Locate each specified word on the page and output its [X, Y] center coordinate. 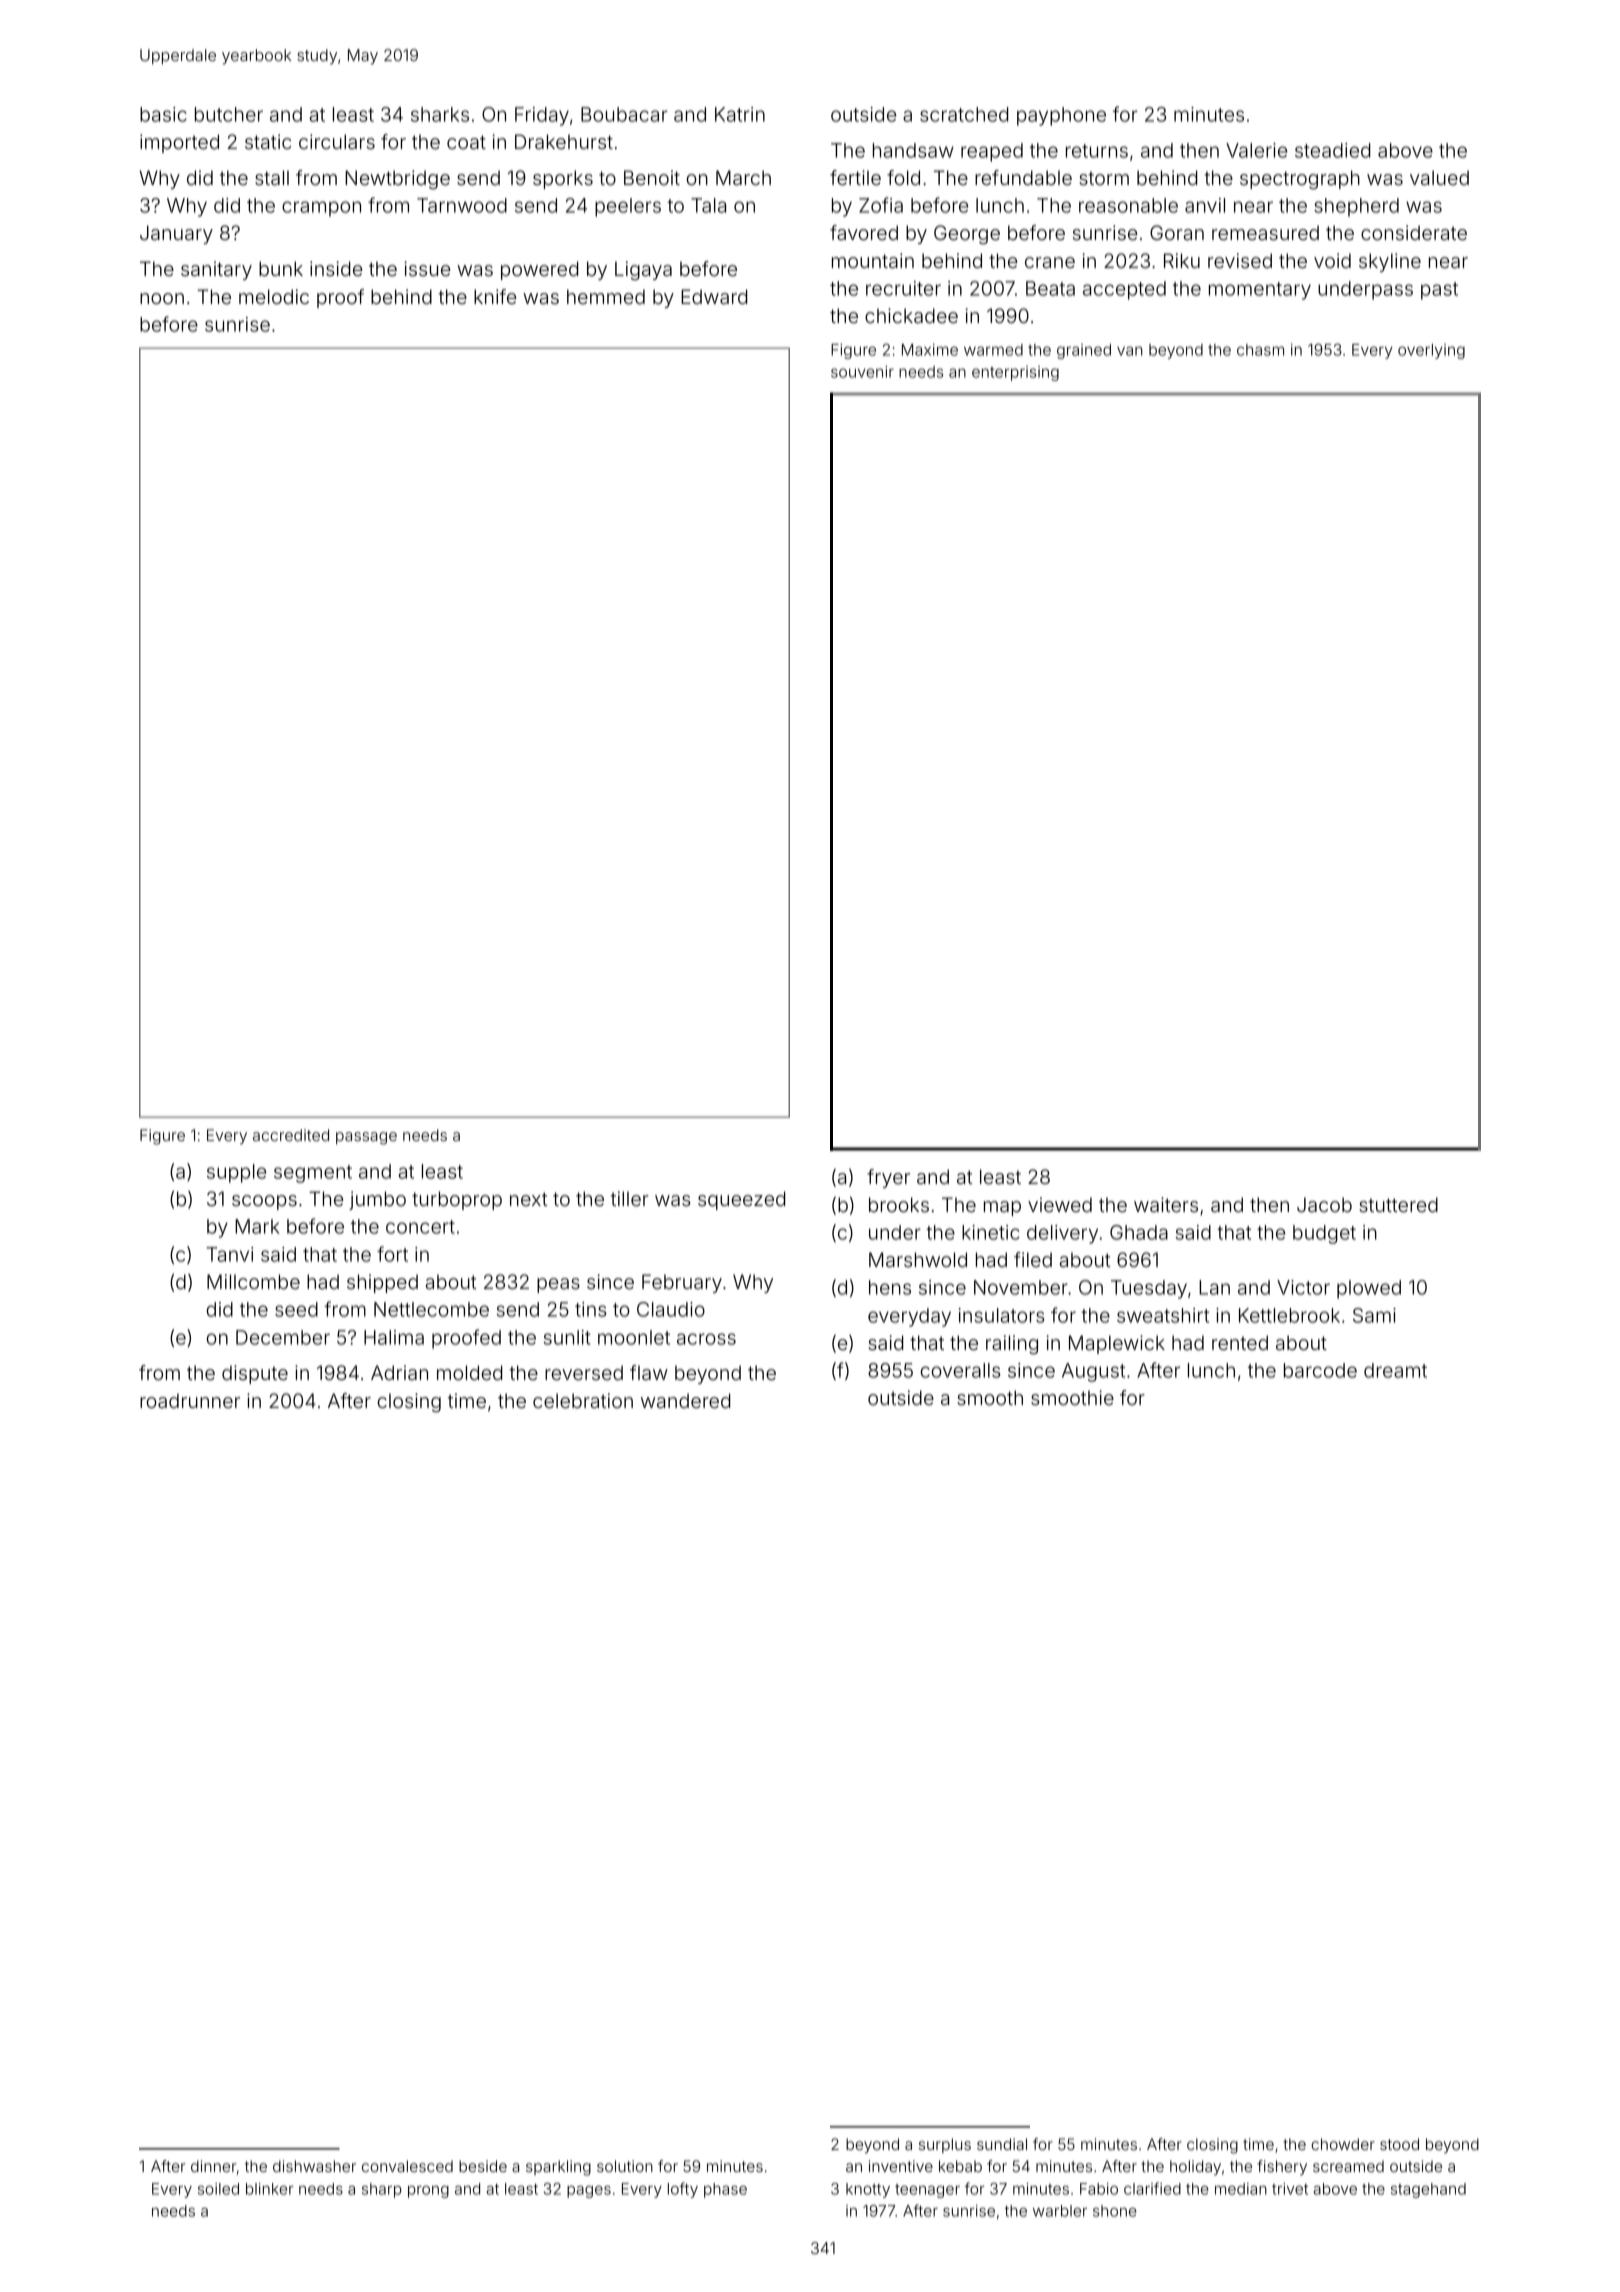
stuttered [1398, 1204]
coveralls [961, 1370]
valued [1439, 177]
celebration [583, 1400]
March [743, 177]
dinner [213, 2166]
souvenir [862, 372]
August [1093, 1372]
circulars [337, 141]
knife [495, 296]
